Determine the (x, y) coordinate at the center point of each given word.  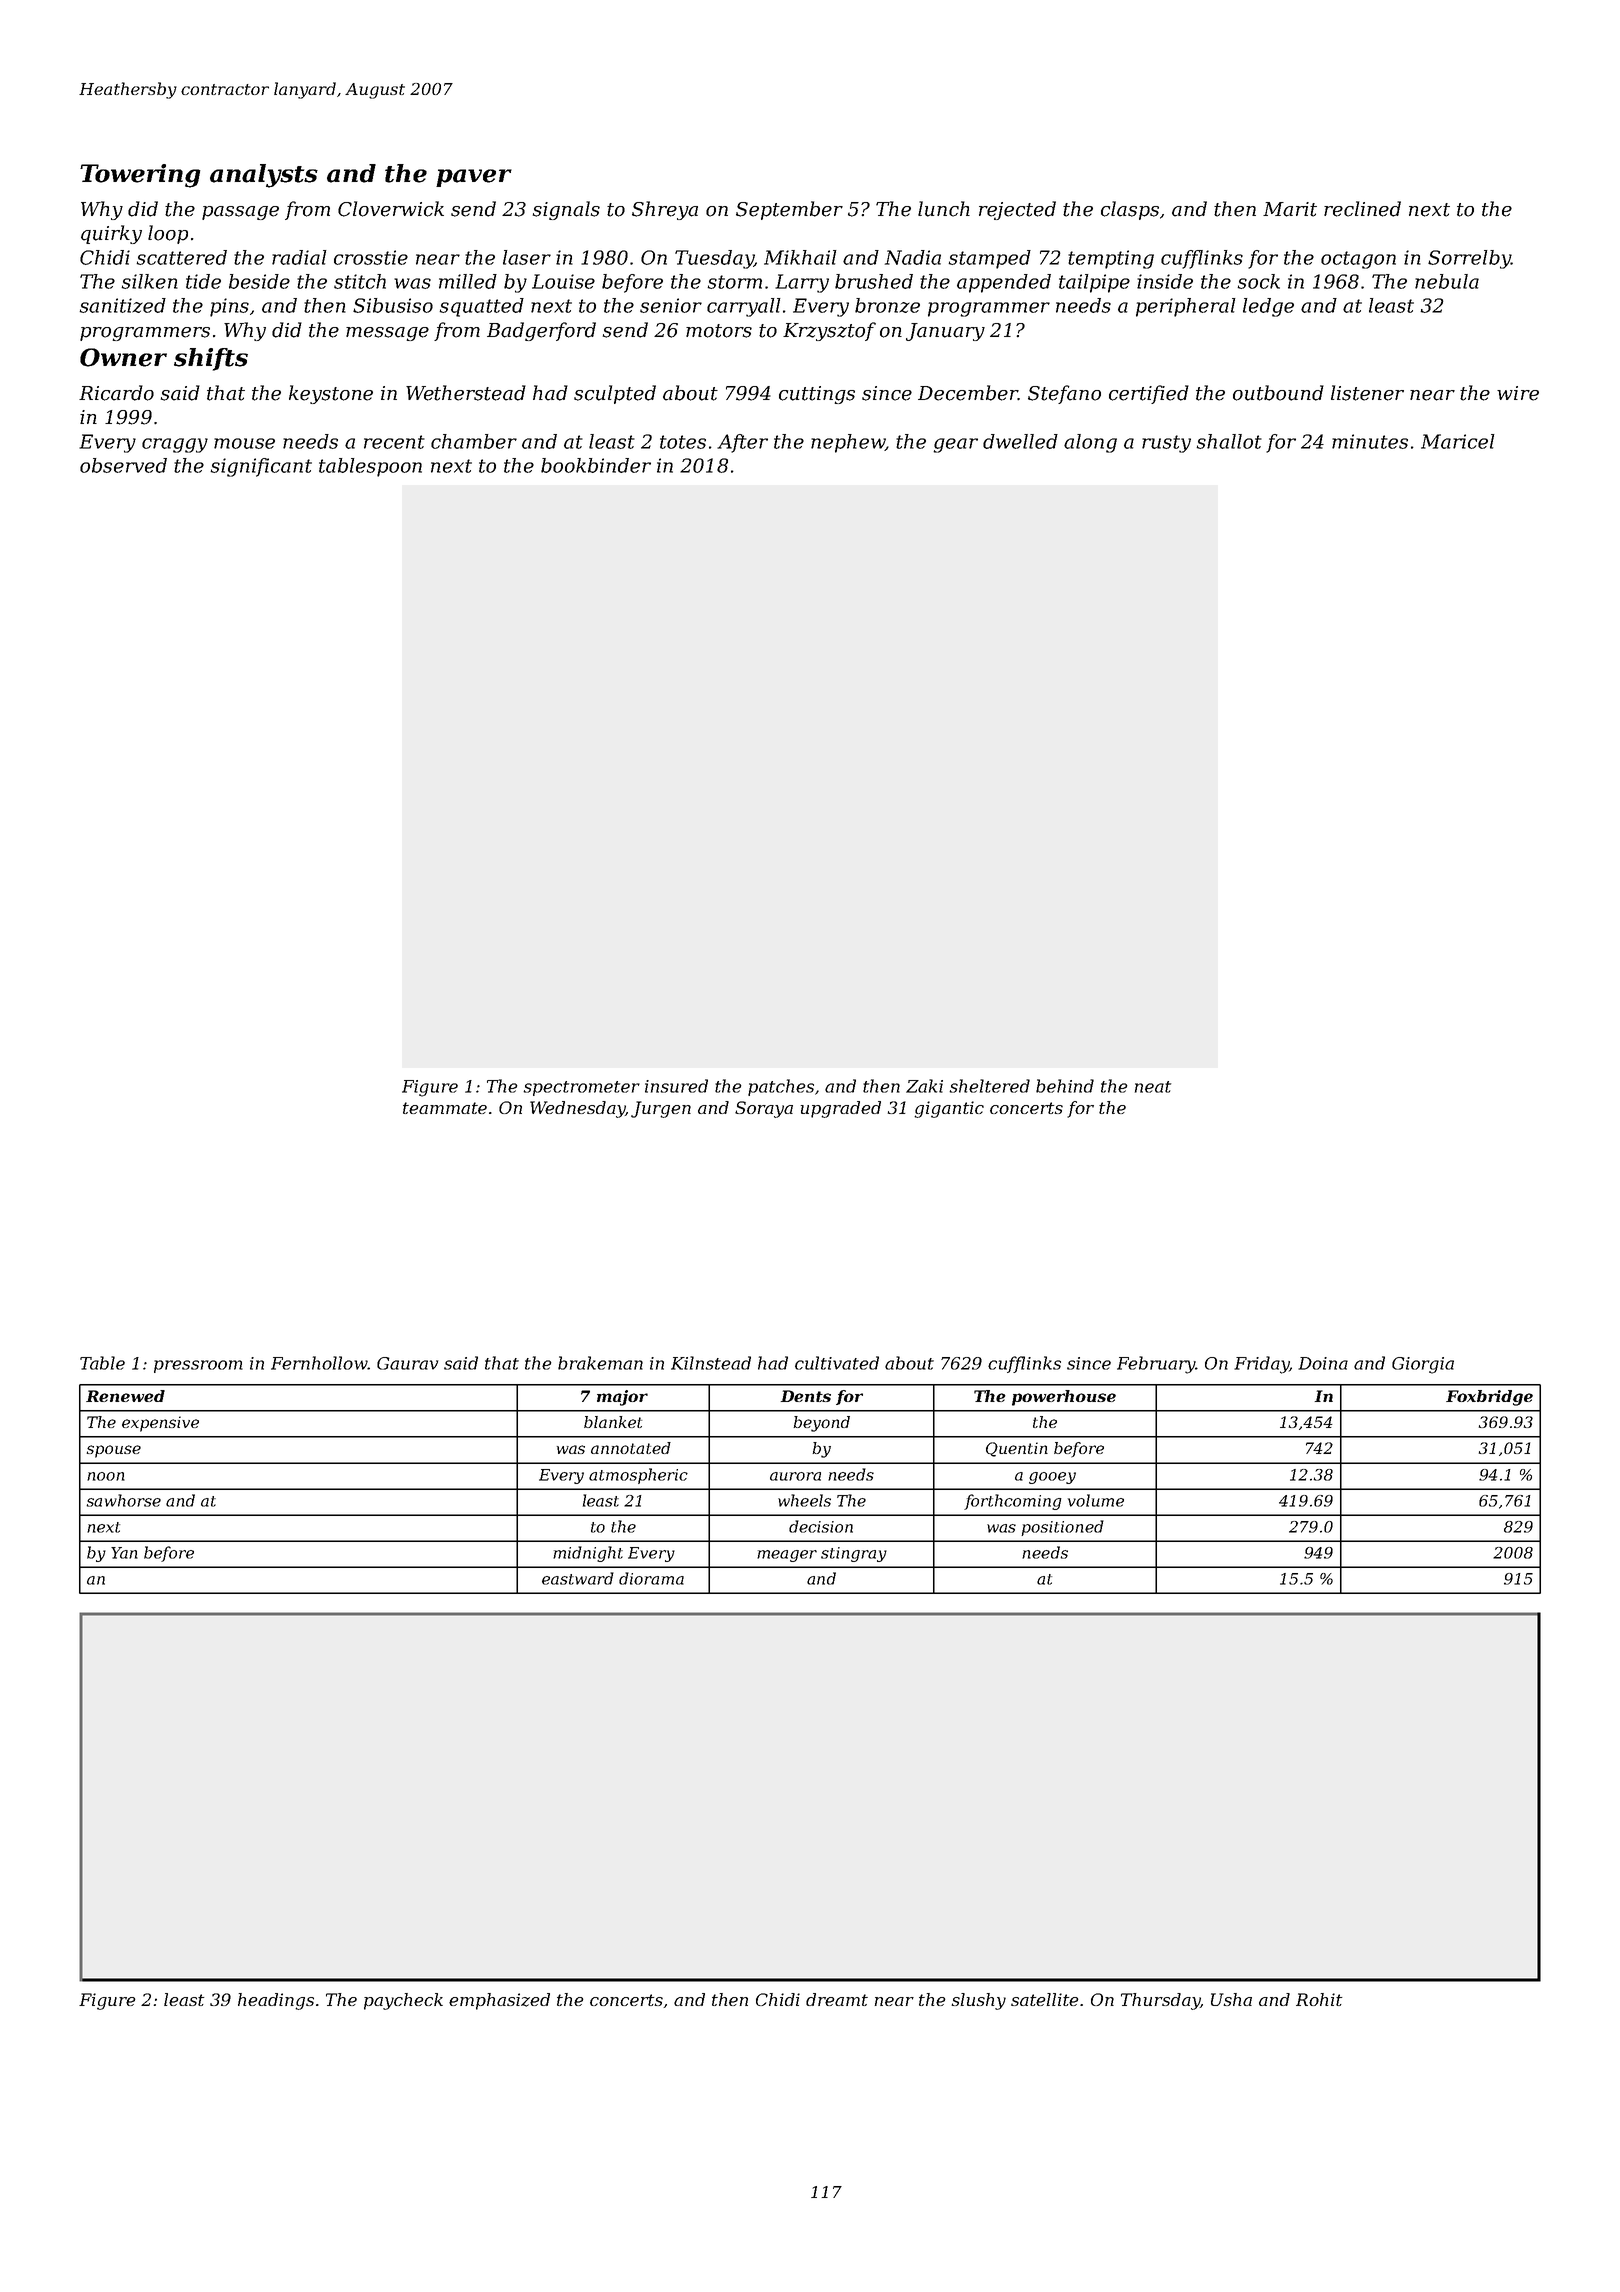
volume (1096, 1500)
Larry (802, 283)
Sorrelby (1469, 259)
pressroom (198, 1366)
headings (276, 2001)
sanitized (123, 305)
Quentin (1017, 1449)
